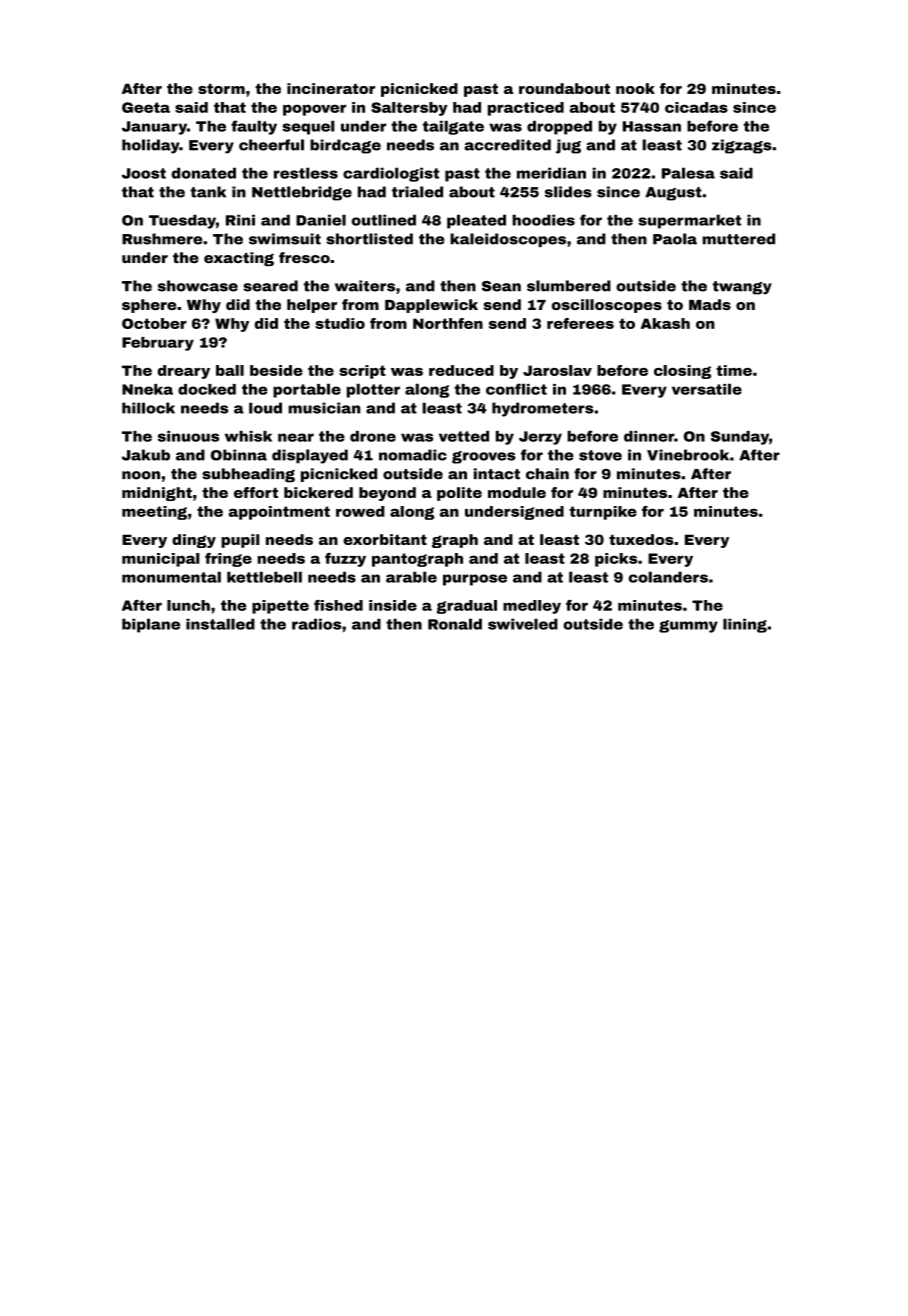  Describe the element at coordinates (696, 107) in the screenshot. I see `cicadas` at that location.
